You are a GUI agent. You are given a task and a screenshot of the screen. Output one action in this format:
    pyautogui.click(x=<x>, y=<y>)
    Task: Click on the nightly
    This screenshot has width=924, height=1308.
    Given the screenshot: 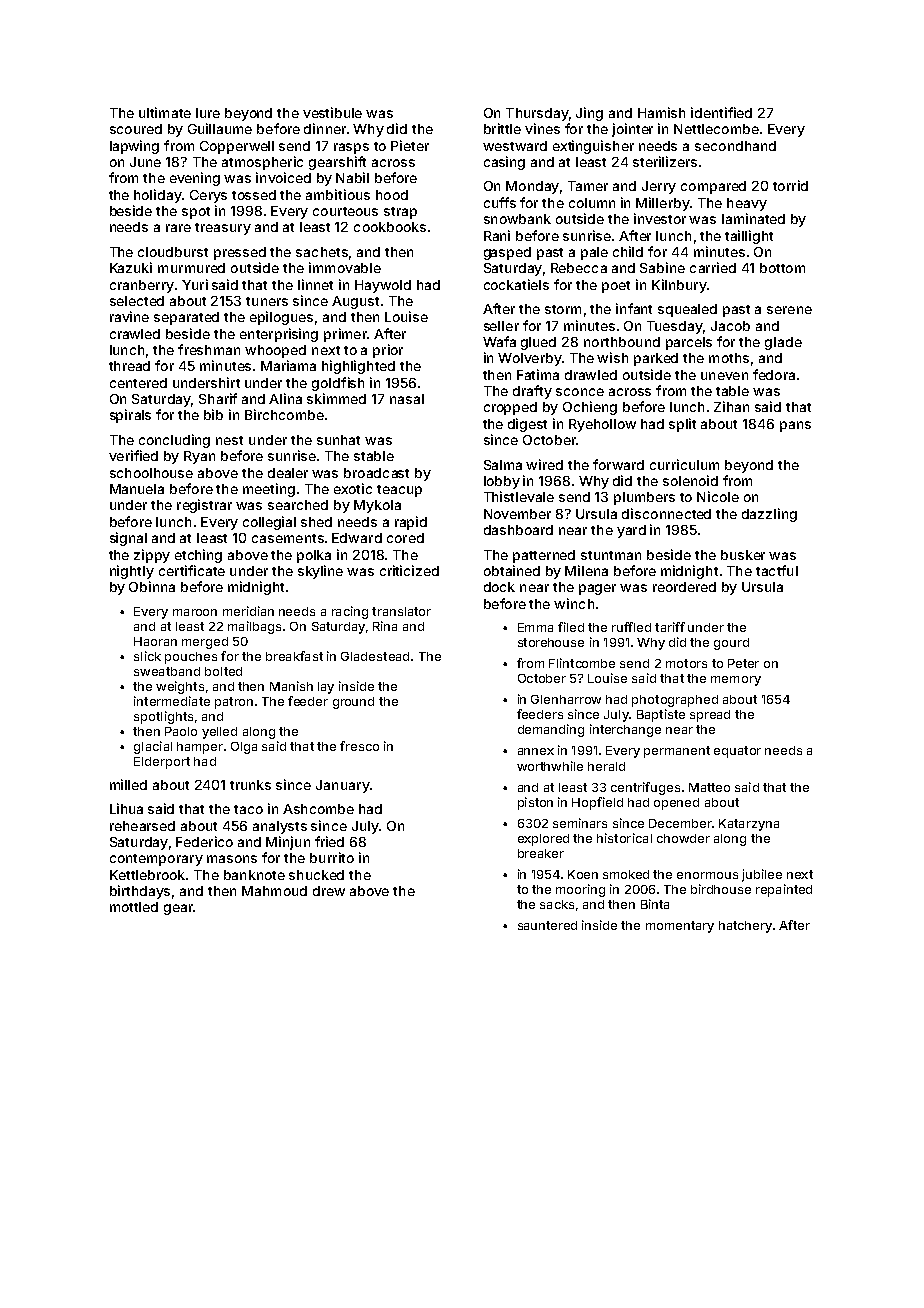 What is the action you would take?
    pyautogui.click(x=132, y=572)
